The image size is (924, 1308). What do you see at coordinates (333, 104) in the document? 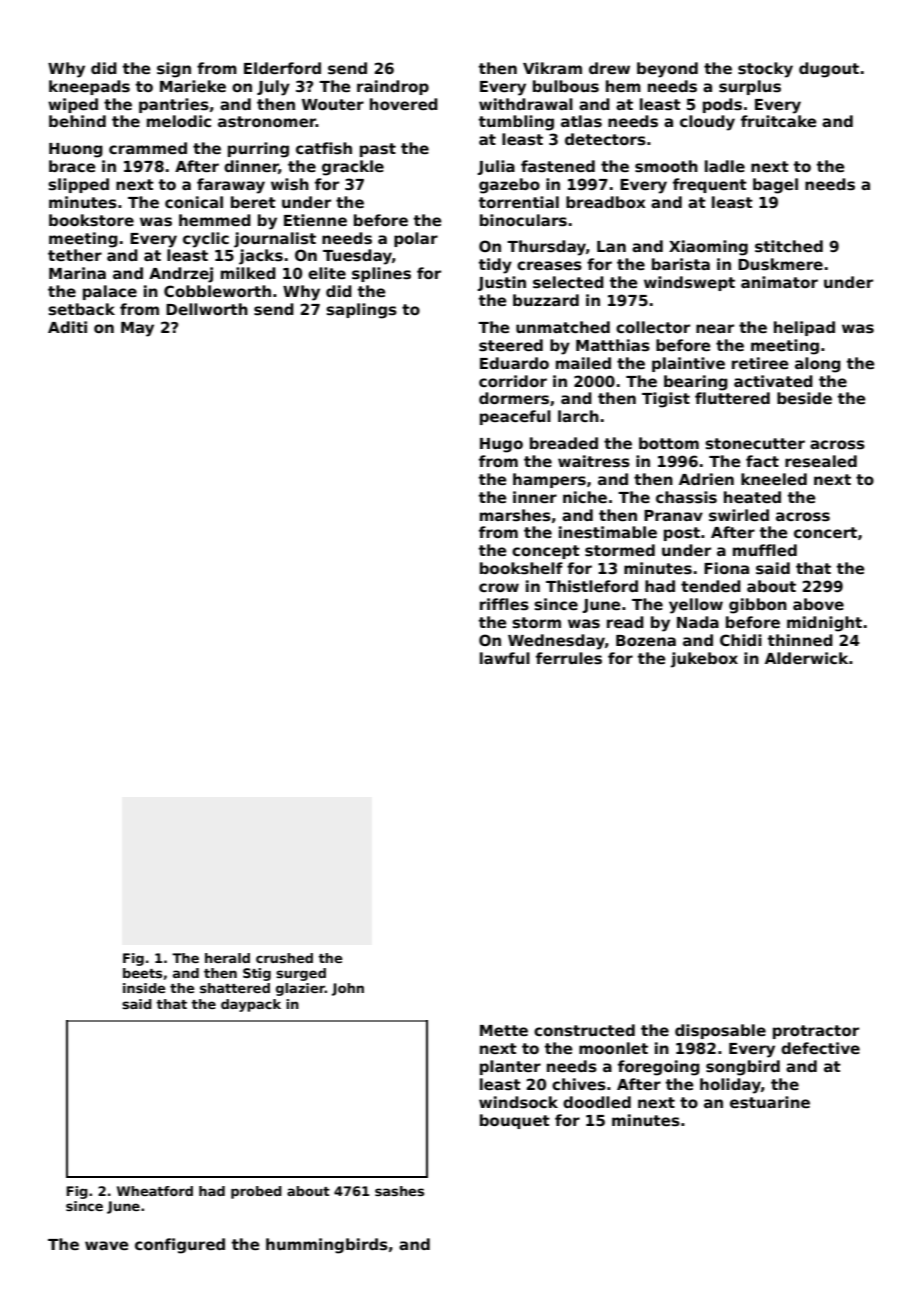
I see `Wouter` at bounding box center [333, 104].
